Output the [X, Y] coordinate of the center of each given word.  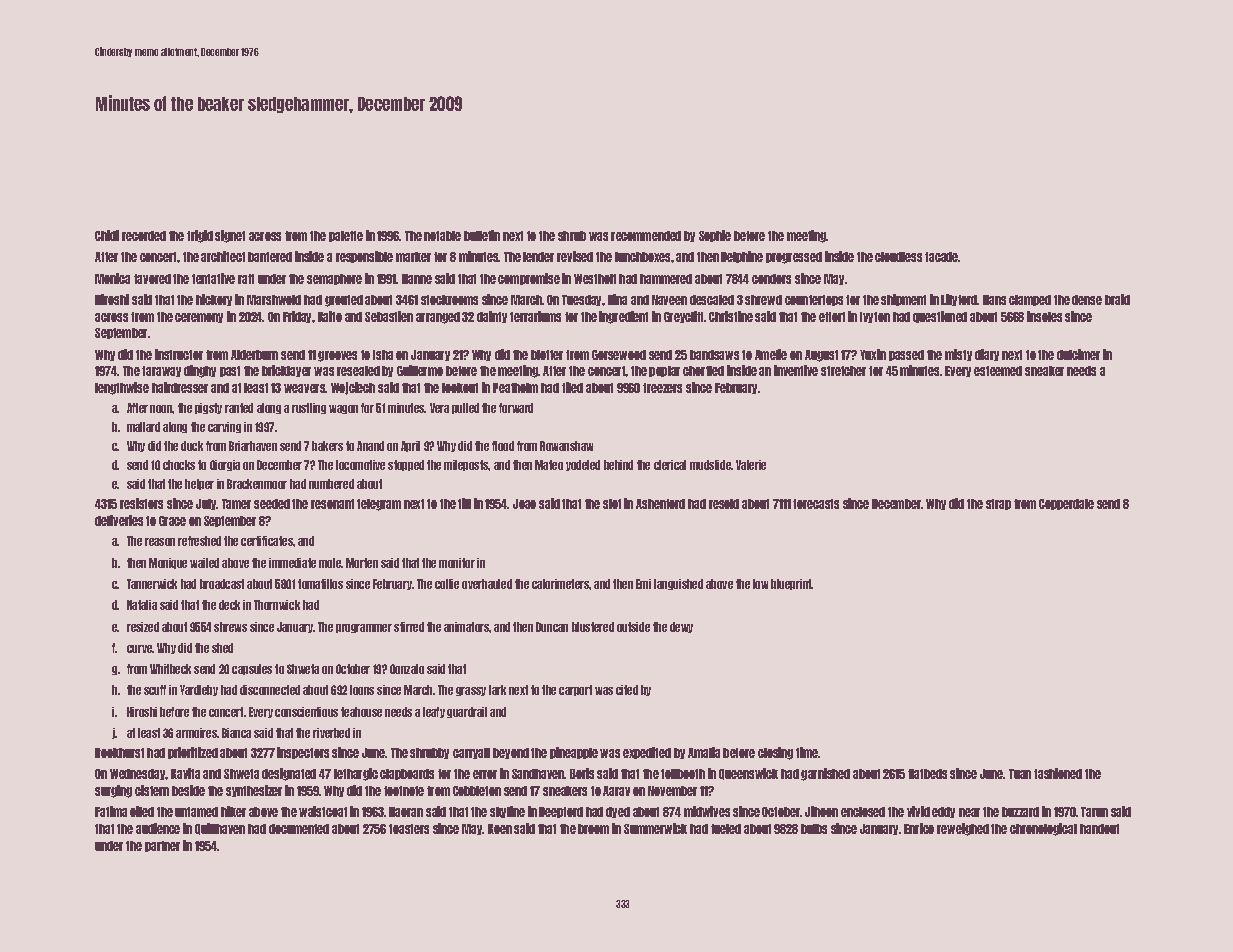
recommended [646, 236]
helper [199, 484]
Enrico [919, 828]
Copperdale [1066, 504]
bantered [270, 257]
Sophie [715, 236]
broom [593, 829]
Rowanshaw [566, 446]
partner [162, 846]
